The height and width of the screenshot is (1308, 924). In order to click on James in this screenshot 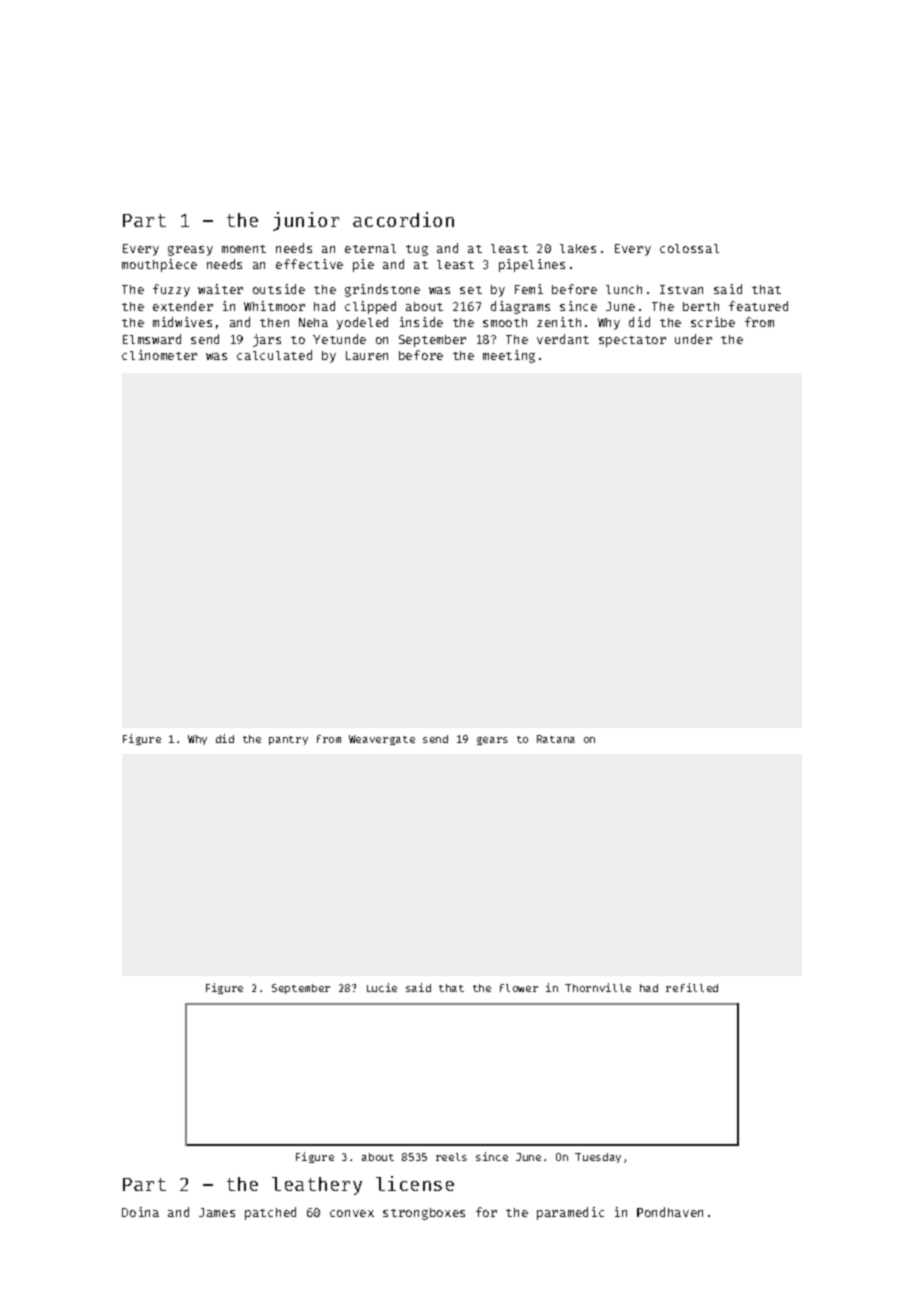, I will do `click(217, 1212)`.
